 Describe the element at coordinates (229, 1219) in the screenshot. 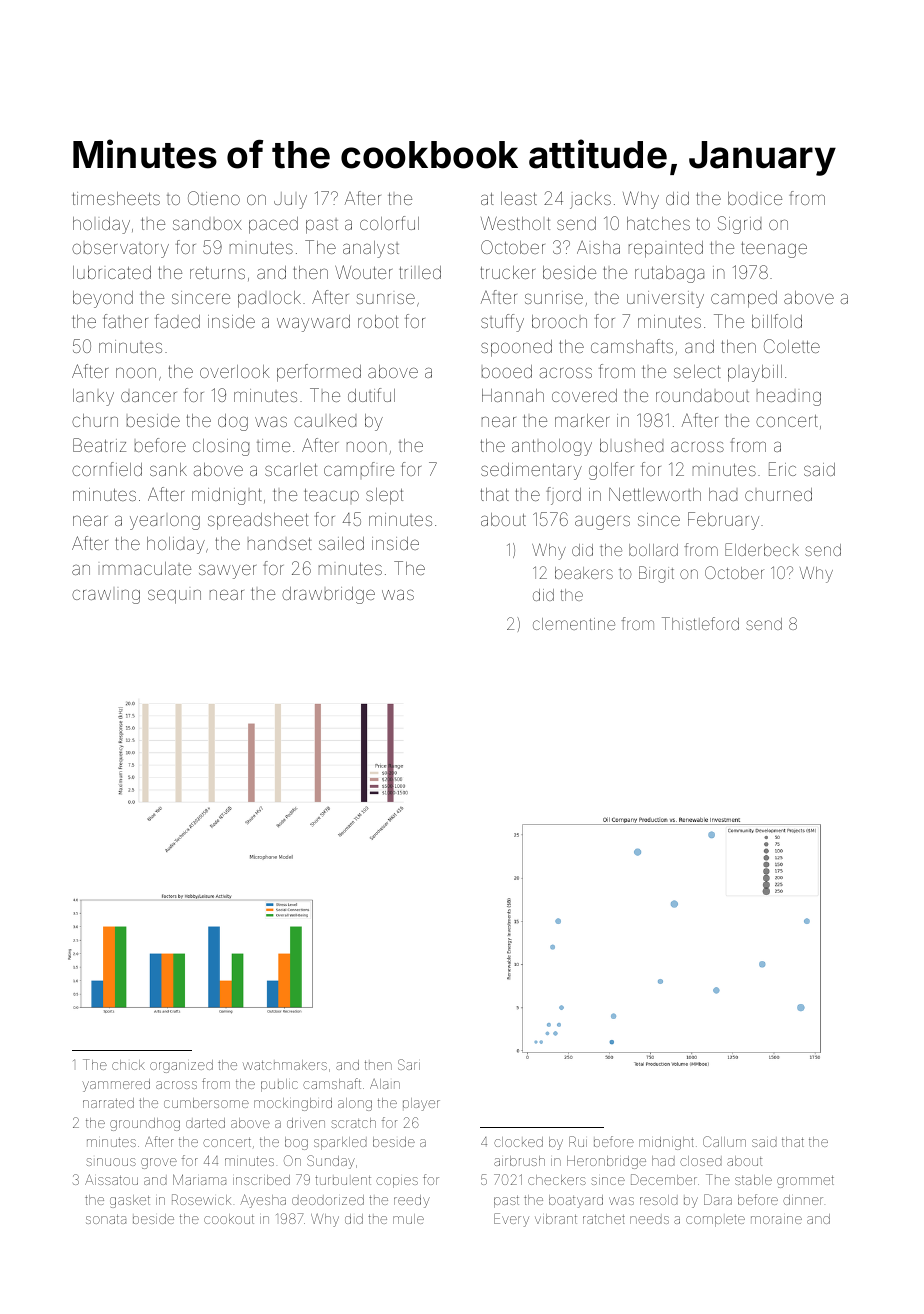

I see `cookout` at that location.
